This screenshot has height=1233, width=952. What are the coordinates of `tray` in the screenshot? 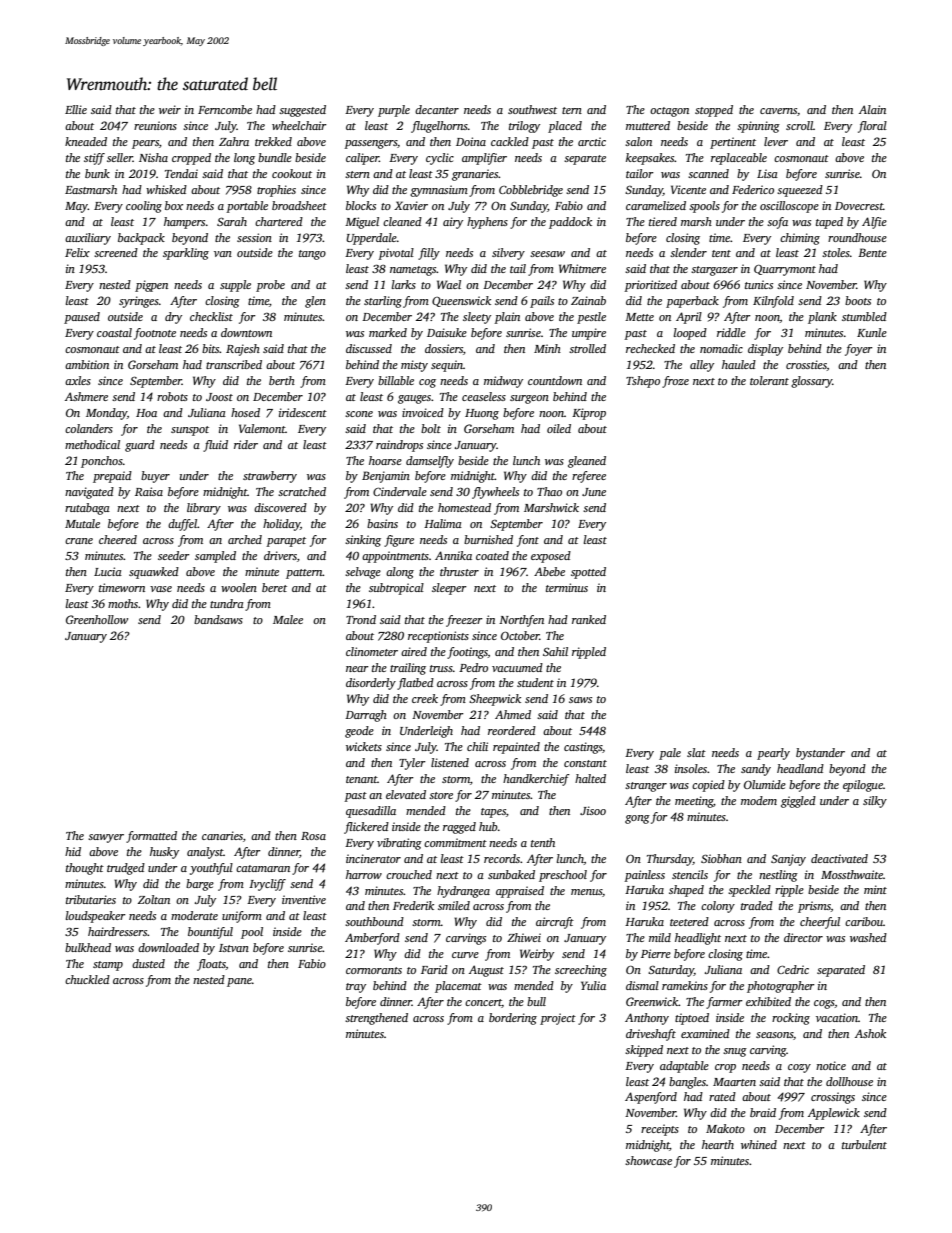 It's located at (356, 988).
